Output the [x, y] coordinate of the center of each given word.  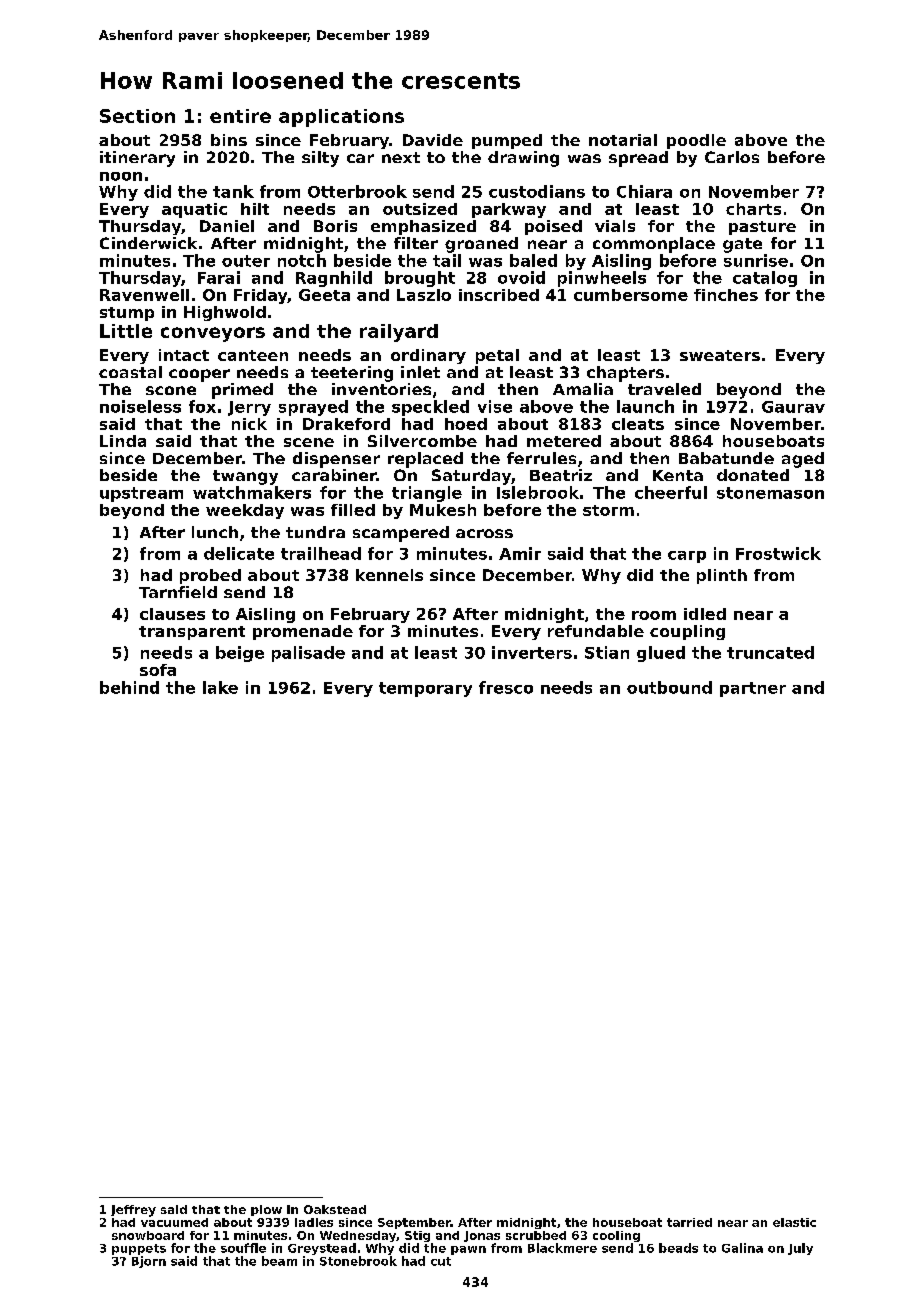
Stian [607, 652]
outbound [669, 687]
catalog [765, 279]
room [654, 615]
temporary [425, 689]
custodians [537, 191]
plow [266, 1210]
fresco [506, 687]
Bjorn [149, 1262]
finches [726, 295]
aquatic [194, 210]
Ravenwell [144, 295]
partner [753, 689]
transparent [192, 633]
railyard [399, 333]
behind [129, 687]
